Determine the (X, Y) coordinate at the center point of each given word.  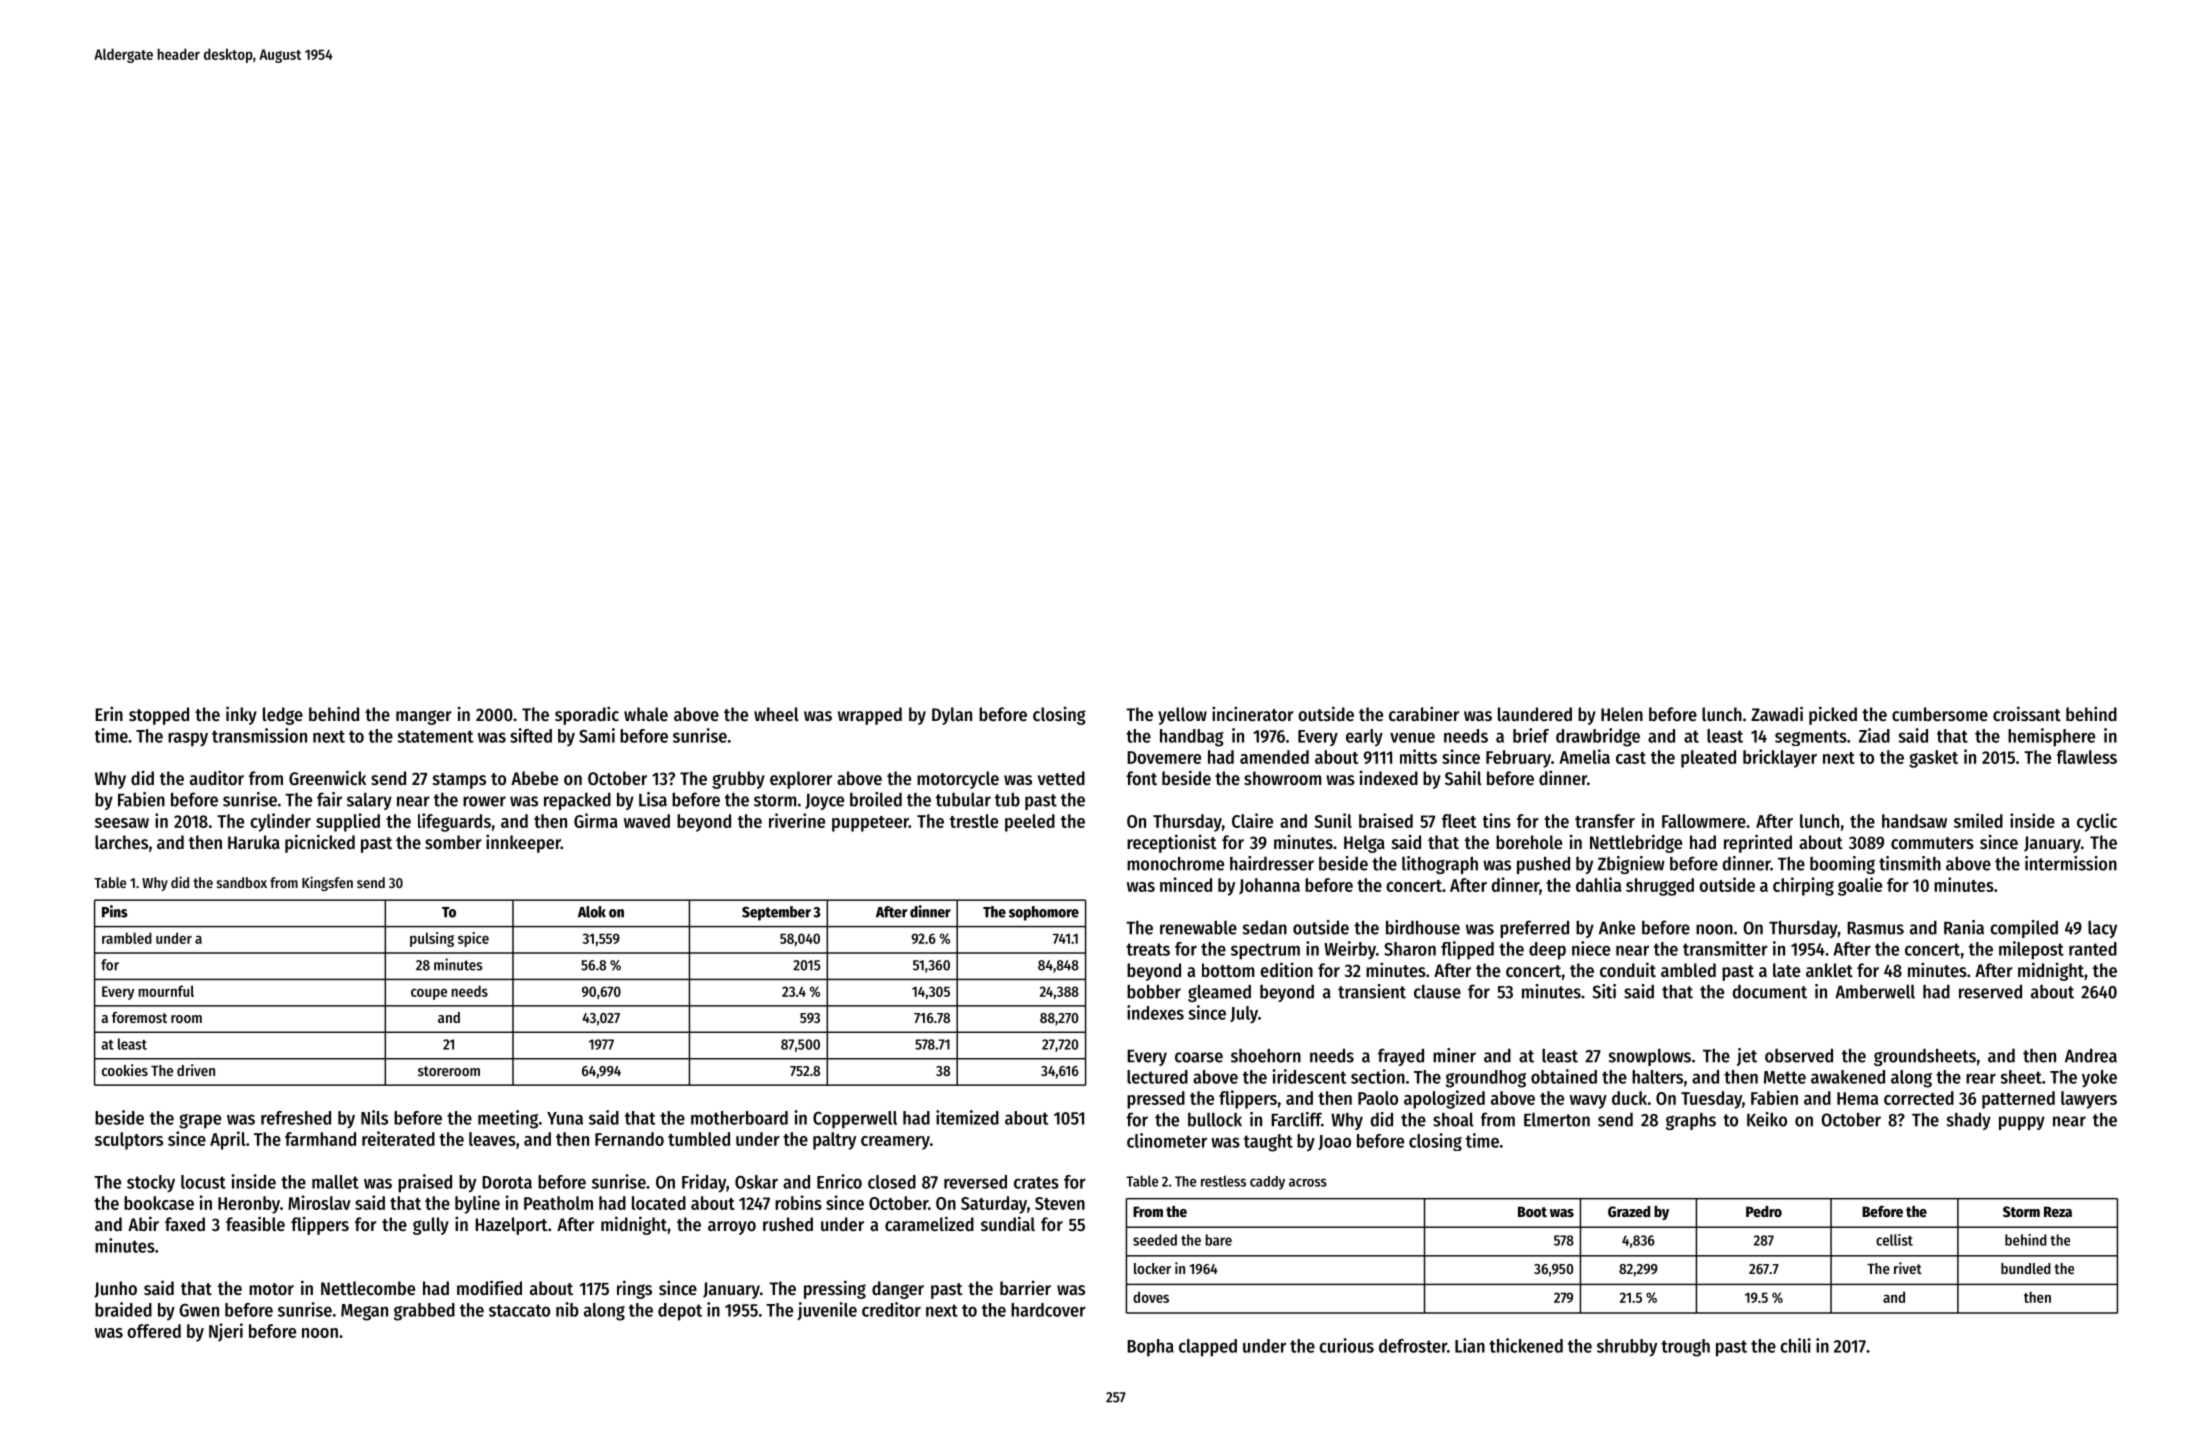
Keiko (1767, 1119)
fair (329, 799)
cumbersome (1940, 714)
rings (634, 1289)
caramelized (929, 1223)
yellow (1182, 716)
